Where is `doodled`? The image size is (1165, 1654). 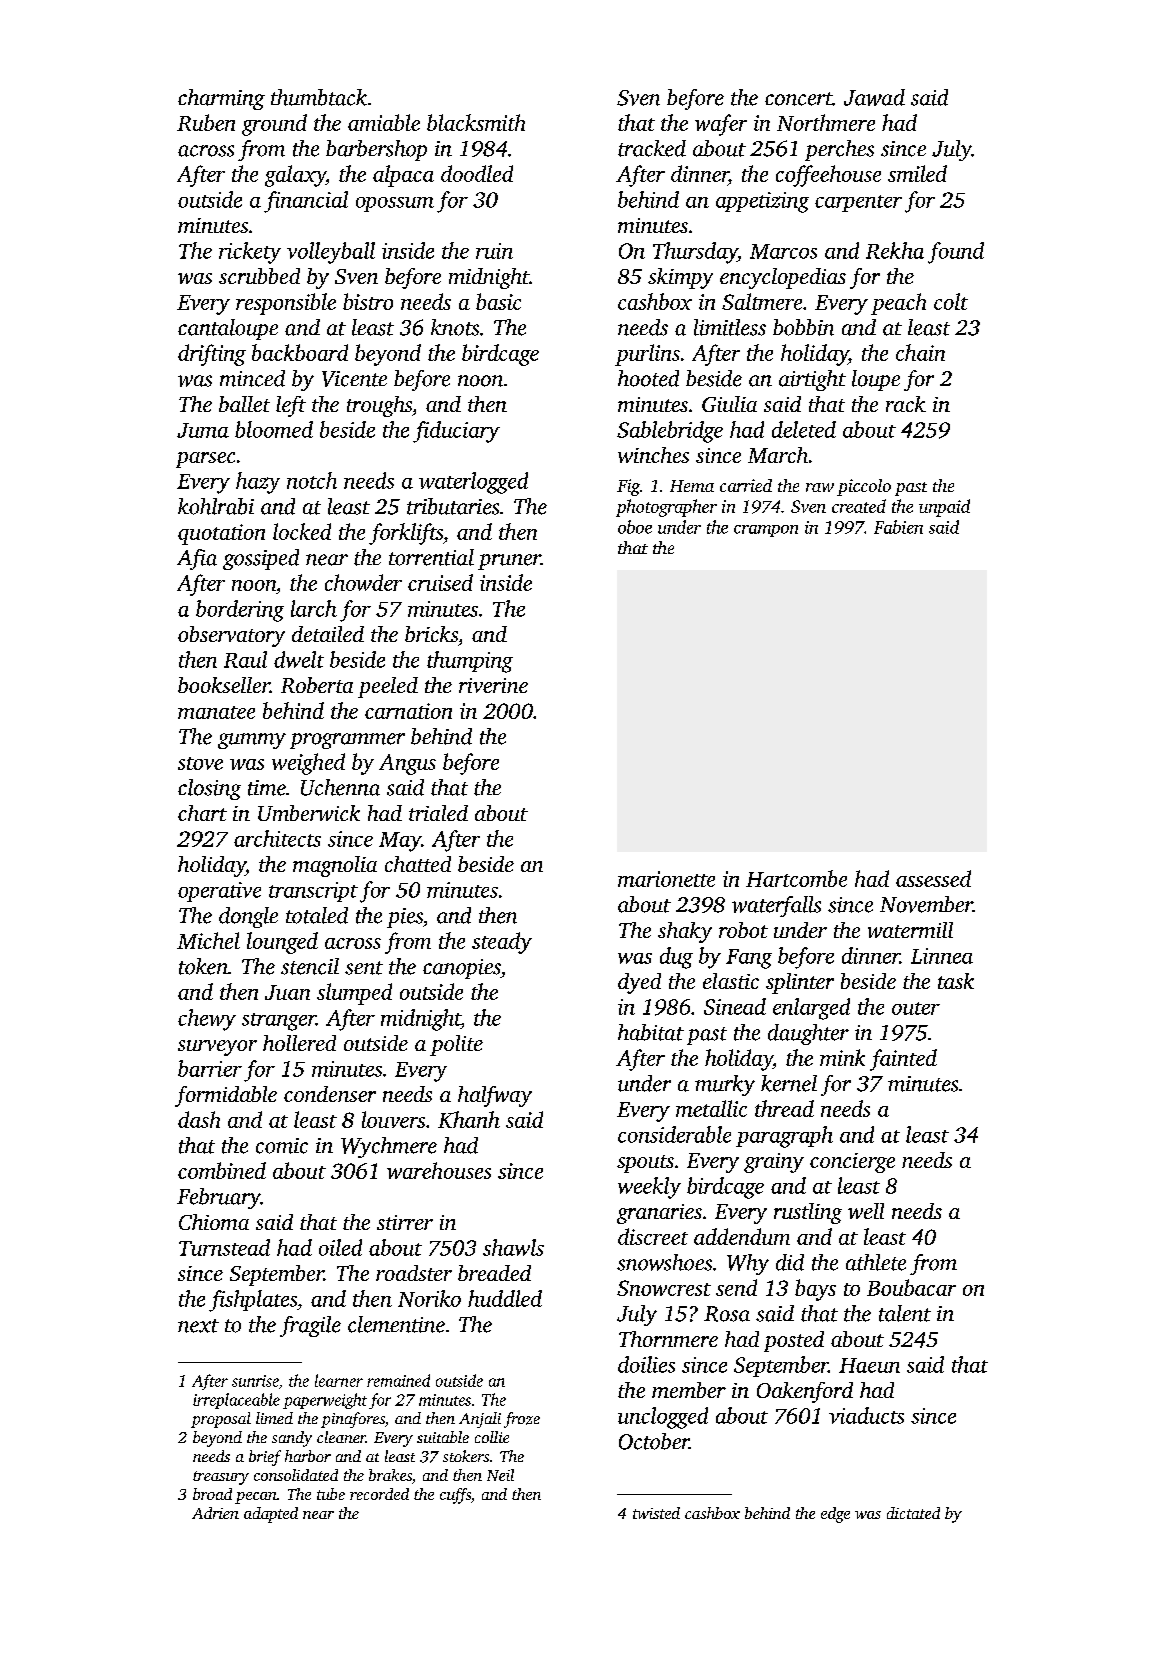
doodled is located at coordinates (477, 173).
